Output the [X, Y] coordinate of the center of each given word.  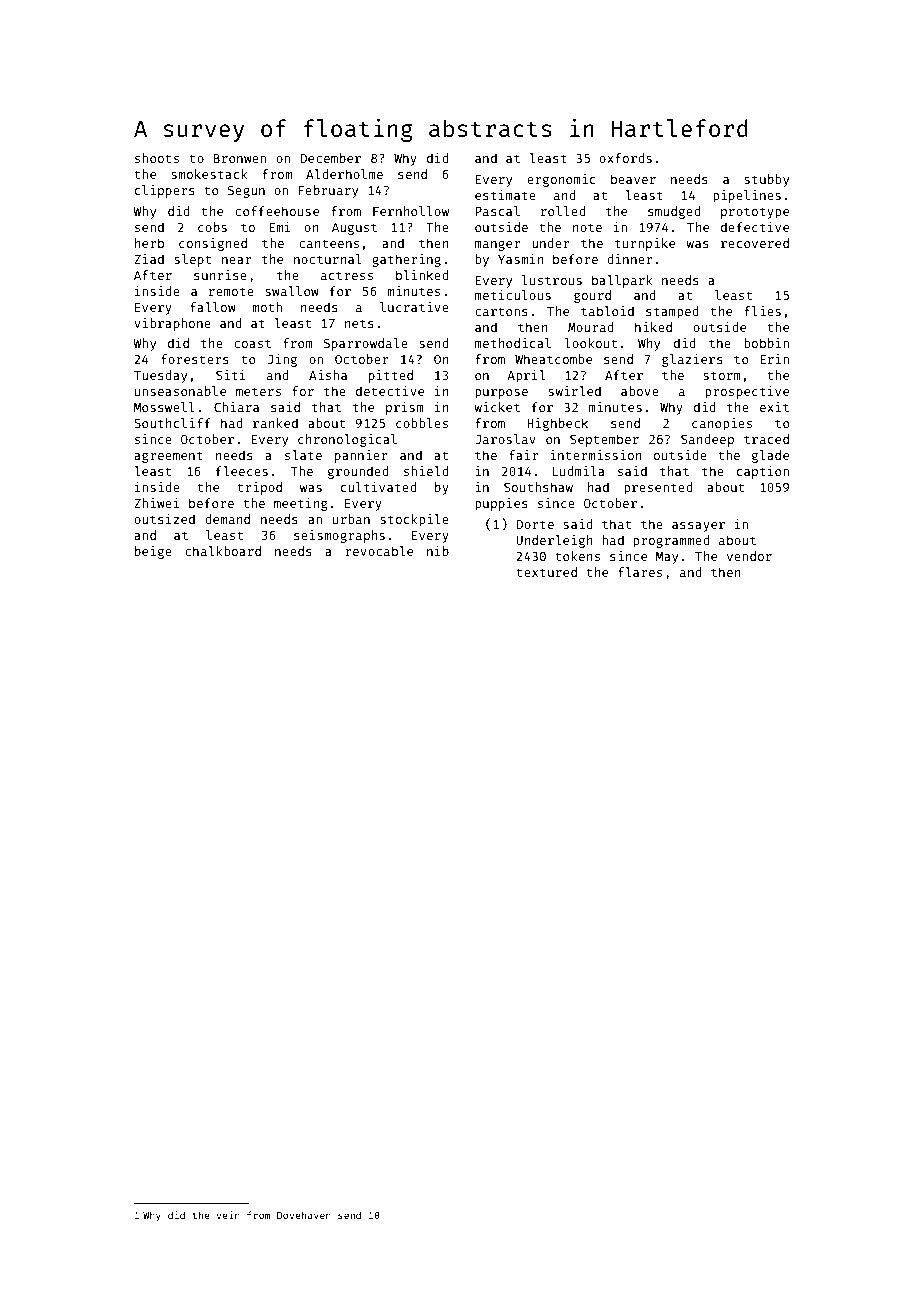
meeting [301, 504]
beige [153, 552]
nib [438, 551]
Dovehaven [304, 1215]
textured [546, 572]
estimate [505, 195]
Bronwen [240, 158]
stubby [766, 180]
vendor [749, 556]
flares [640, 572]
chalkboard [223, 551]
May [667, 558]
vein [228, 1215]
